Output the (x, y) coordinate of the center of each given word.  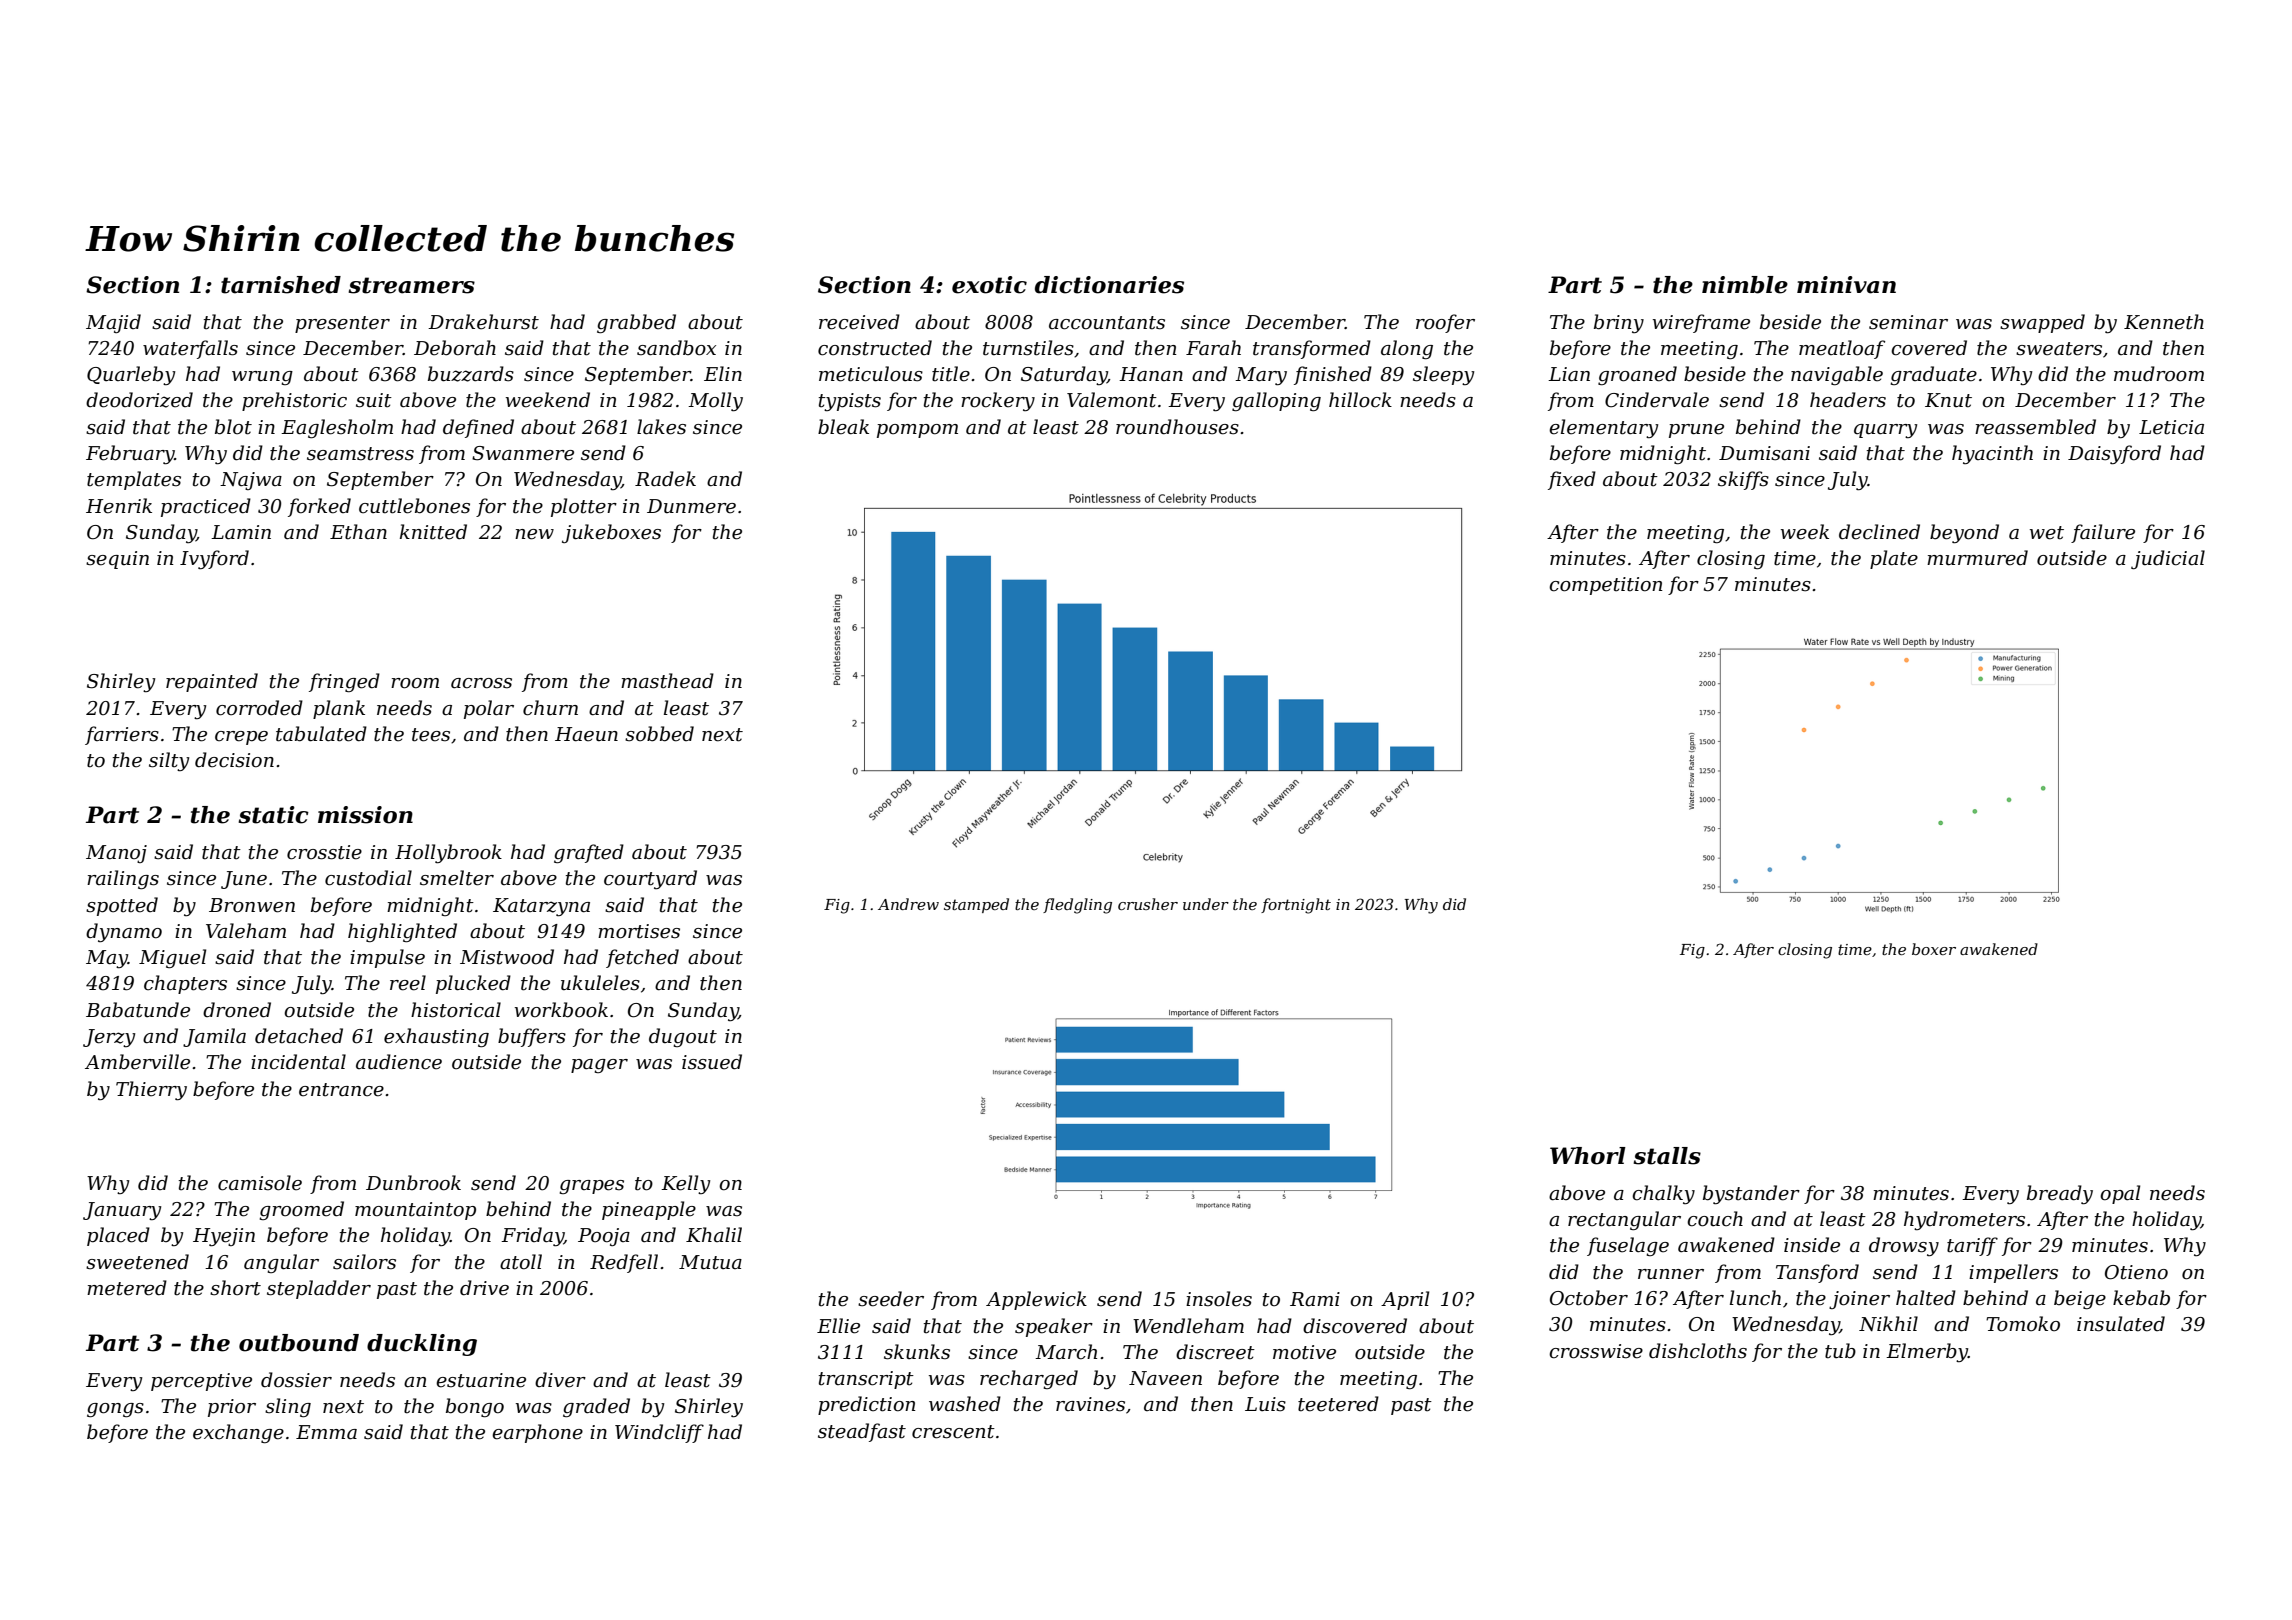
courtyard (650, 879)
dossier (296, 1380)
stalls (1667, 1156)
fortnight (1296, 906)
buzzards (471, 374)
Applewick (1036, 1300)
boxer (1934, 949)
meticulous (871, 374)
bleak (843, 427)
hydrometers (1964, 1220)
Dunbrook (413, 1183)
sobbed (659, 734)
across (481, 683)
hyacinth (1992, 454)
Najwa (251, 481)
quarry (1885, 431)
